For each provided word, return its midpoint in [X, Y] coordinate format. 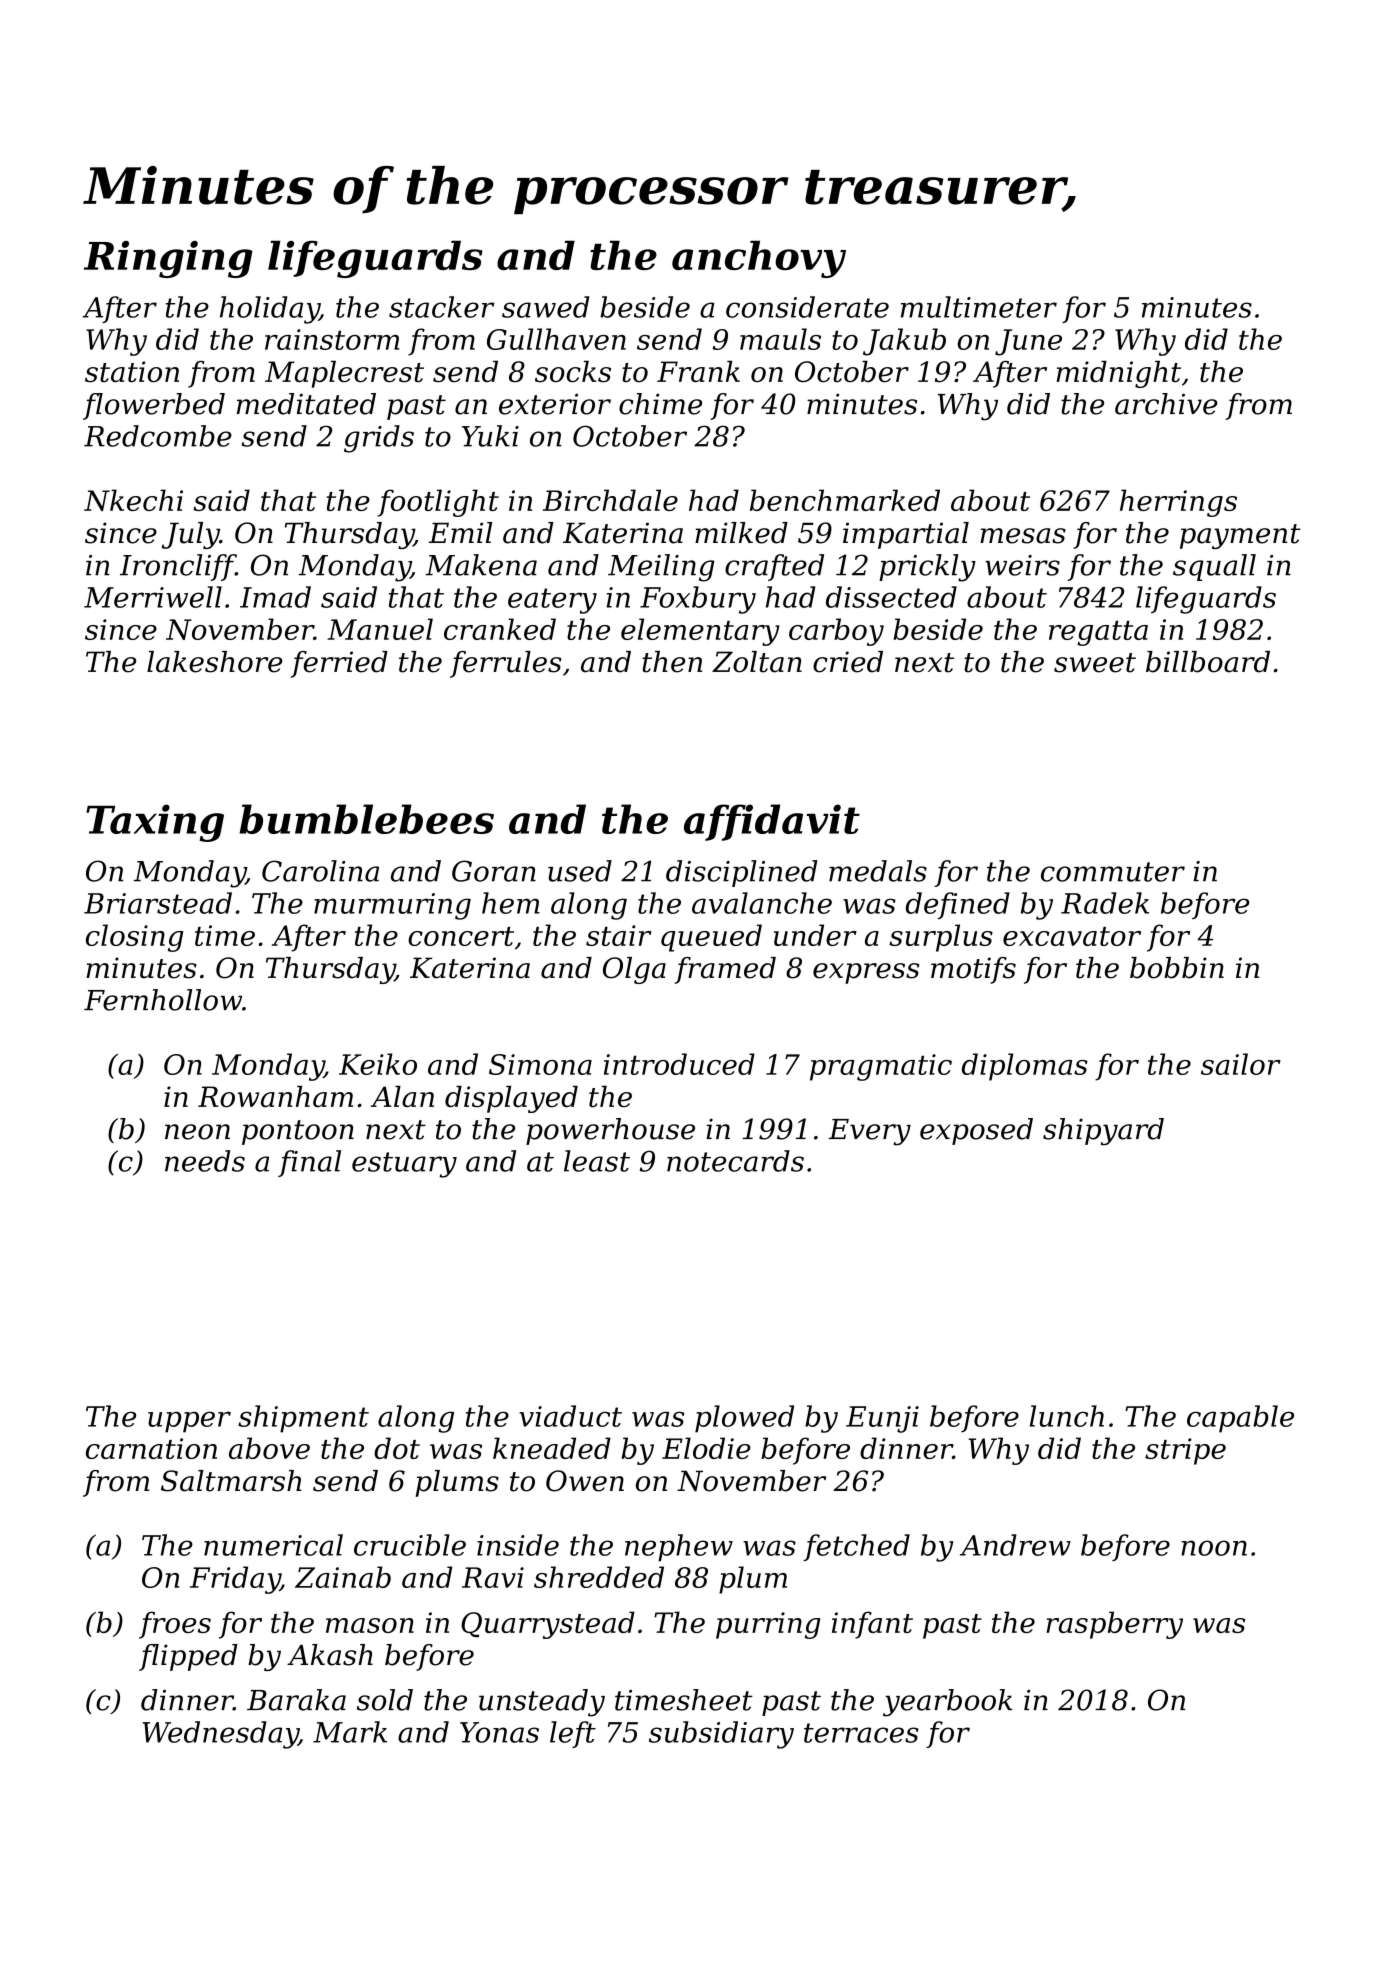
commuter [1113, 872]
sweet [1095, 663]
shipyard [1103, 1132]
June [1028, 342]
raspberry [1114, 1625]
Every [869, 1132]
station [132, 372]
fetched [856, 1547]
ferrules [506, 664]
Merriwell [153, 597]
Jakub [904, 342]
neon [197, 1132]
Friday [235, 1580]
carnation [151, 1448]
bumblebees [366, 819]
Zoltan [757, 662]
